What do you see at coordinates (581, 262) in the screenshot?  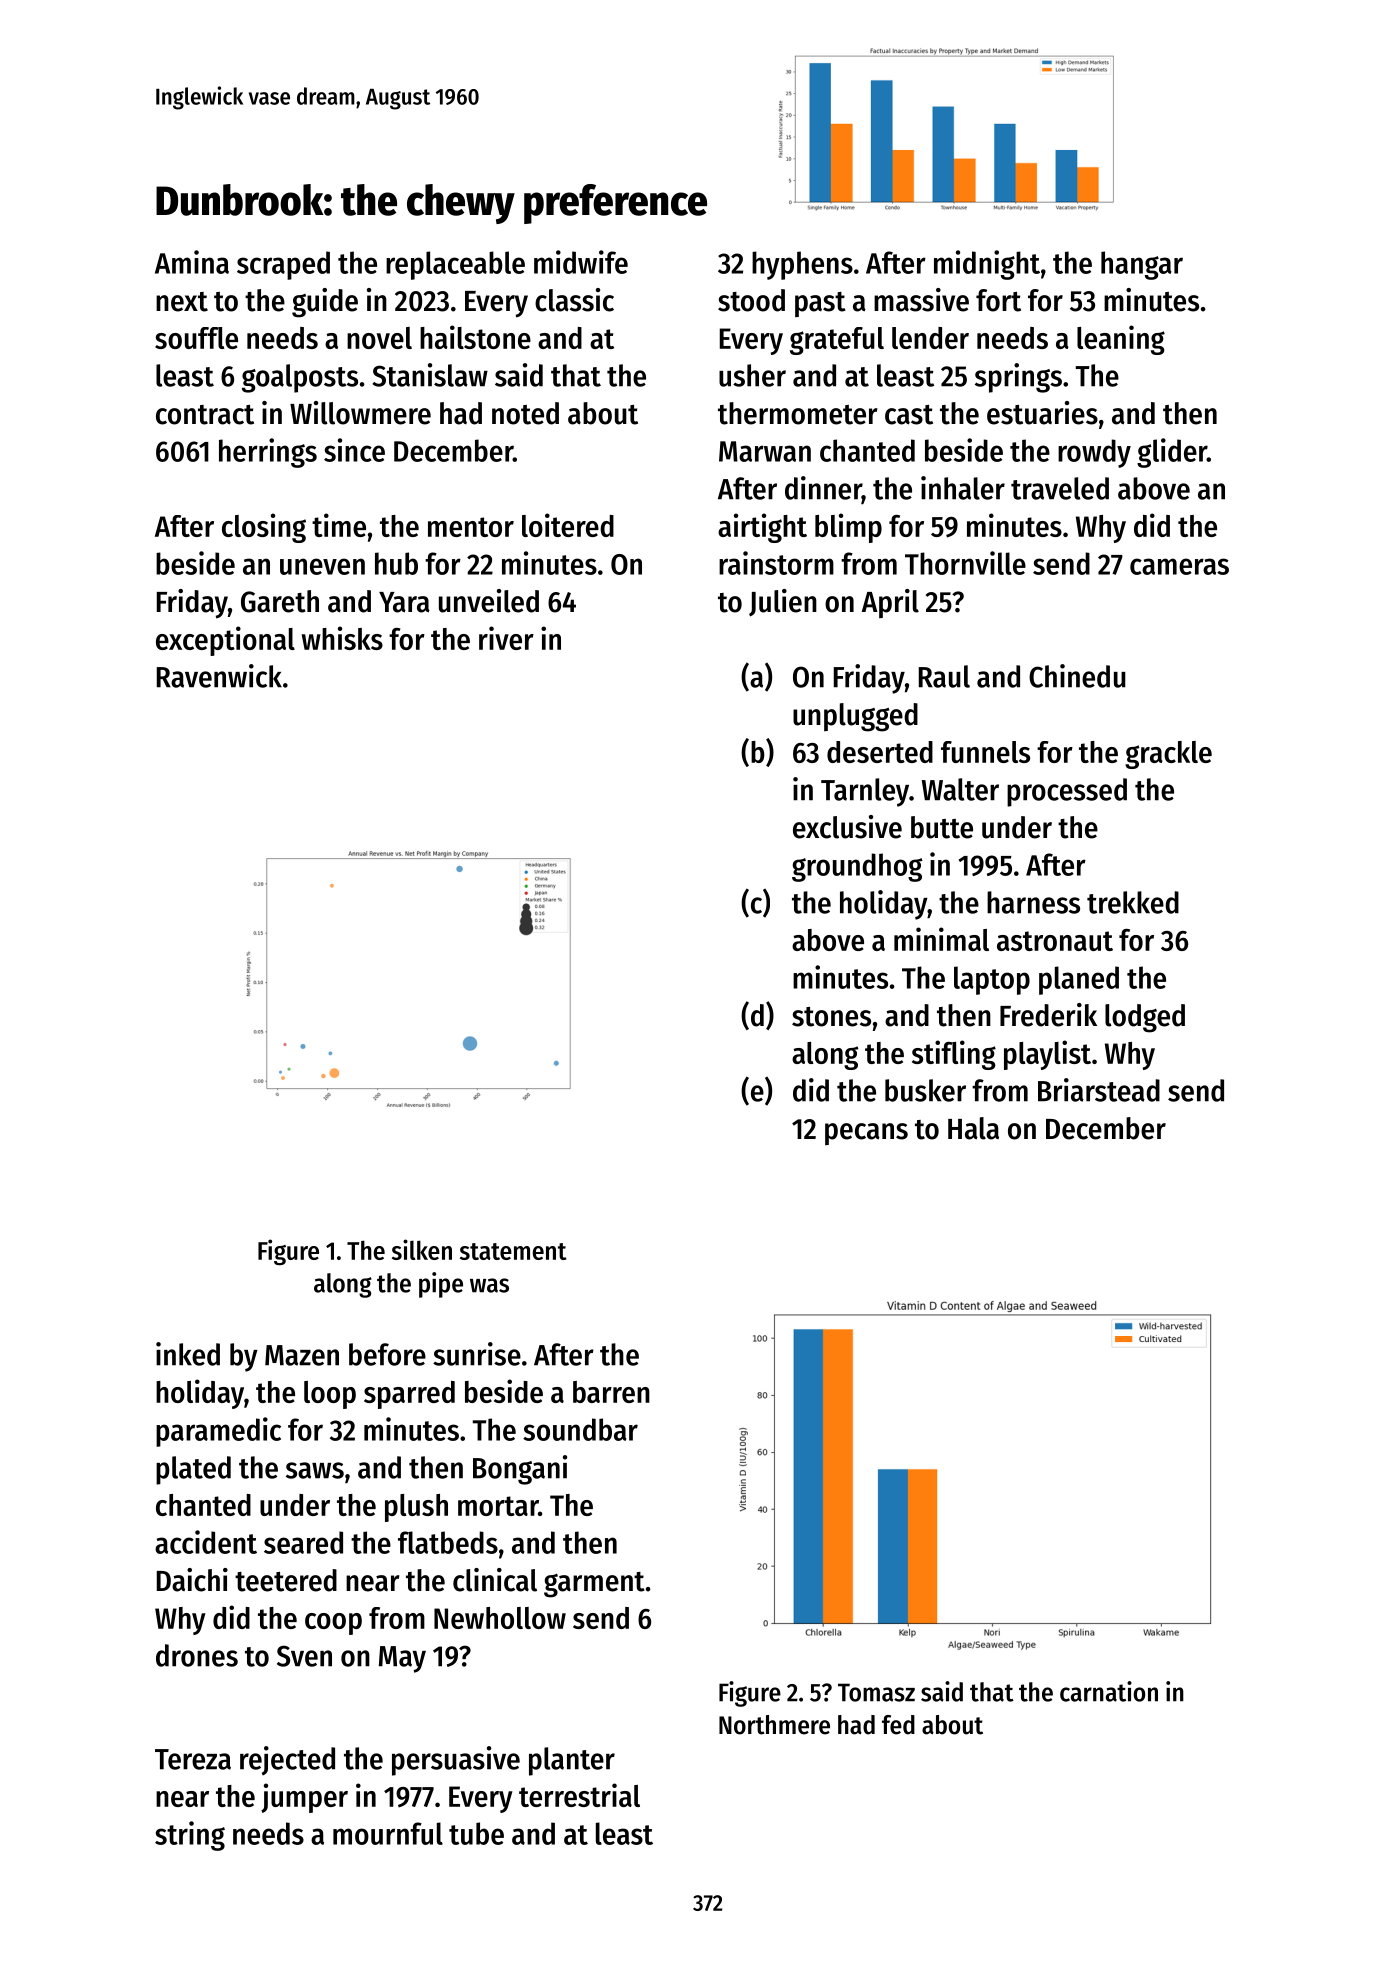 I see `midwife` at bounding box center [581, 262].
